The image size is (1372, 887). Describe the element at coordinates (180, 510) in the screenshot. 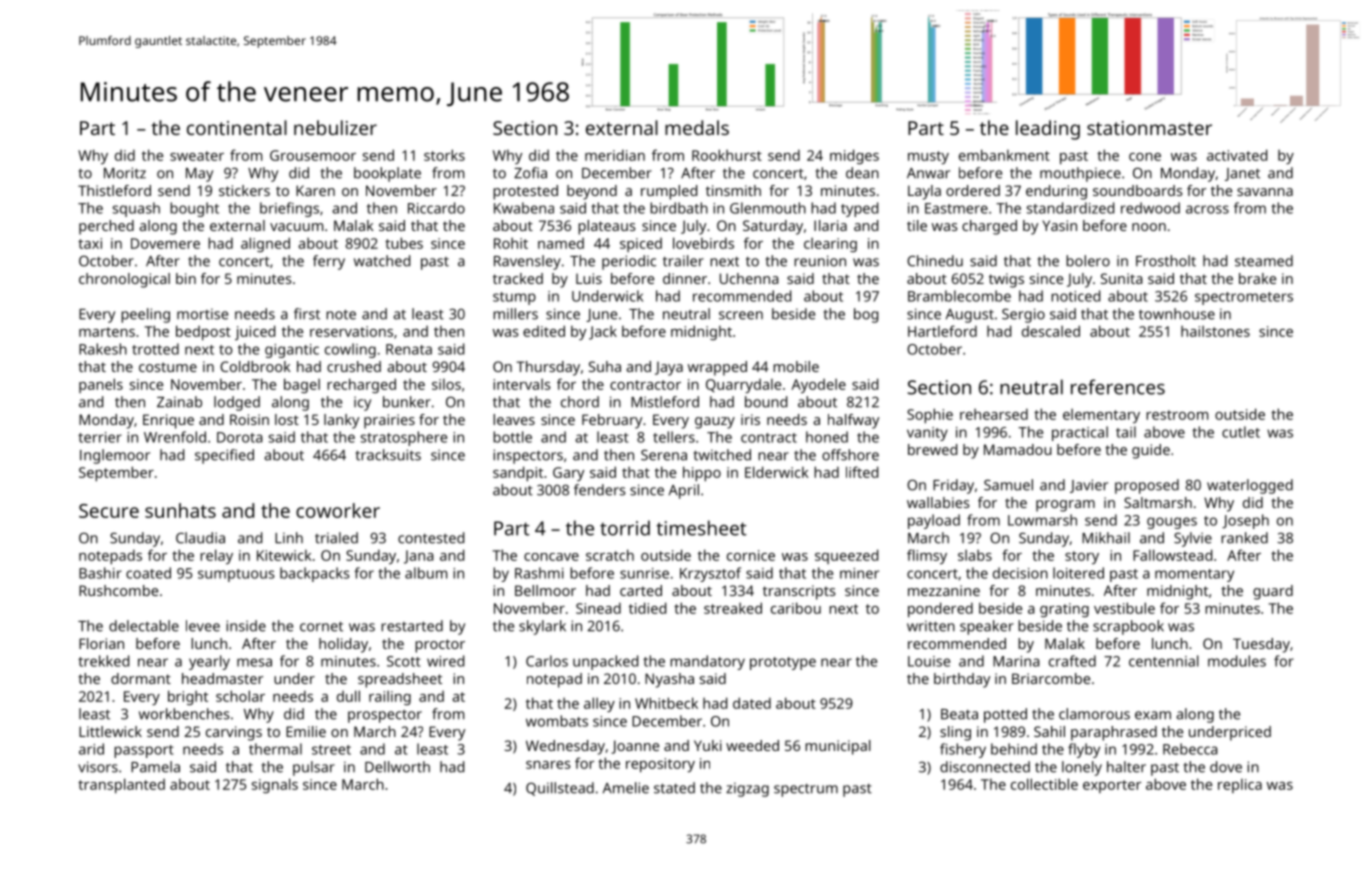

I see `sunhats` at that location.
